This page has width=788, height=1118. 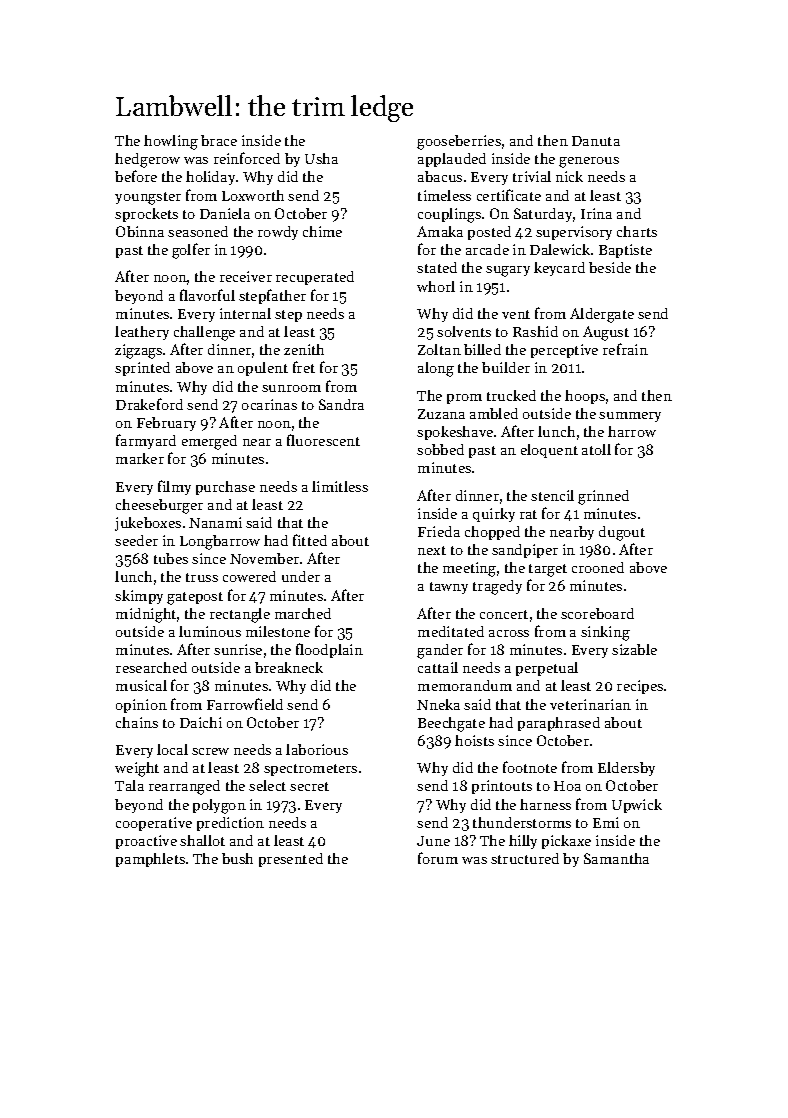 I want to click on brace, so click(x=219, y=140).
